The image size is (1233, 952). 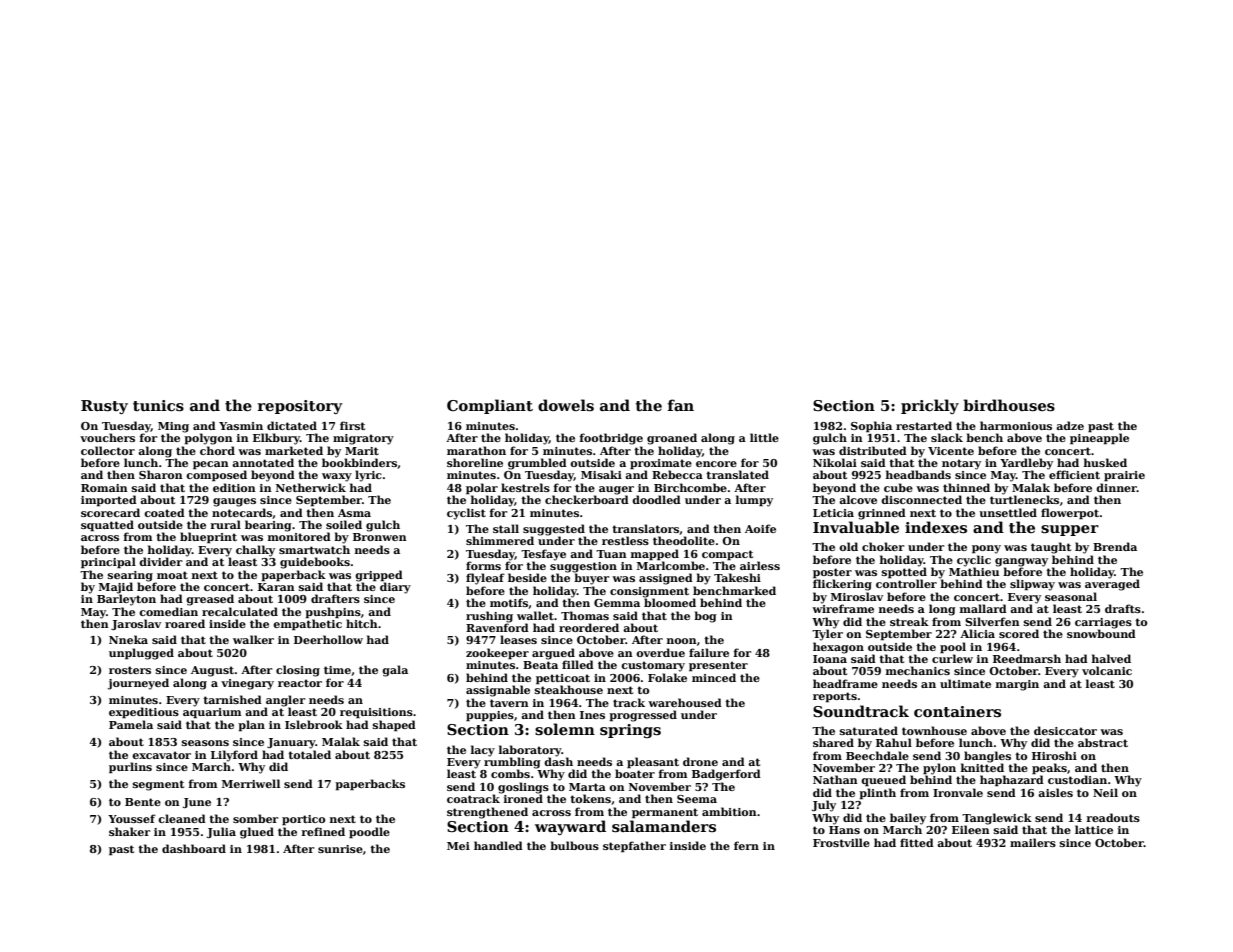 What do you see at coordinates (1009, 405) in the screenshot?
I see `birdhouses` at bounding box center [1009, 405].
